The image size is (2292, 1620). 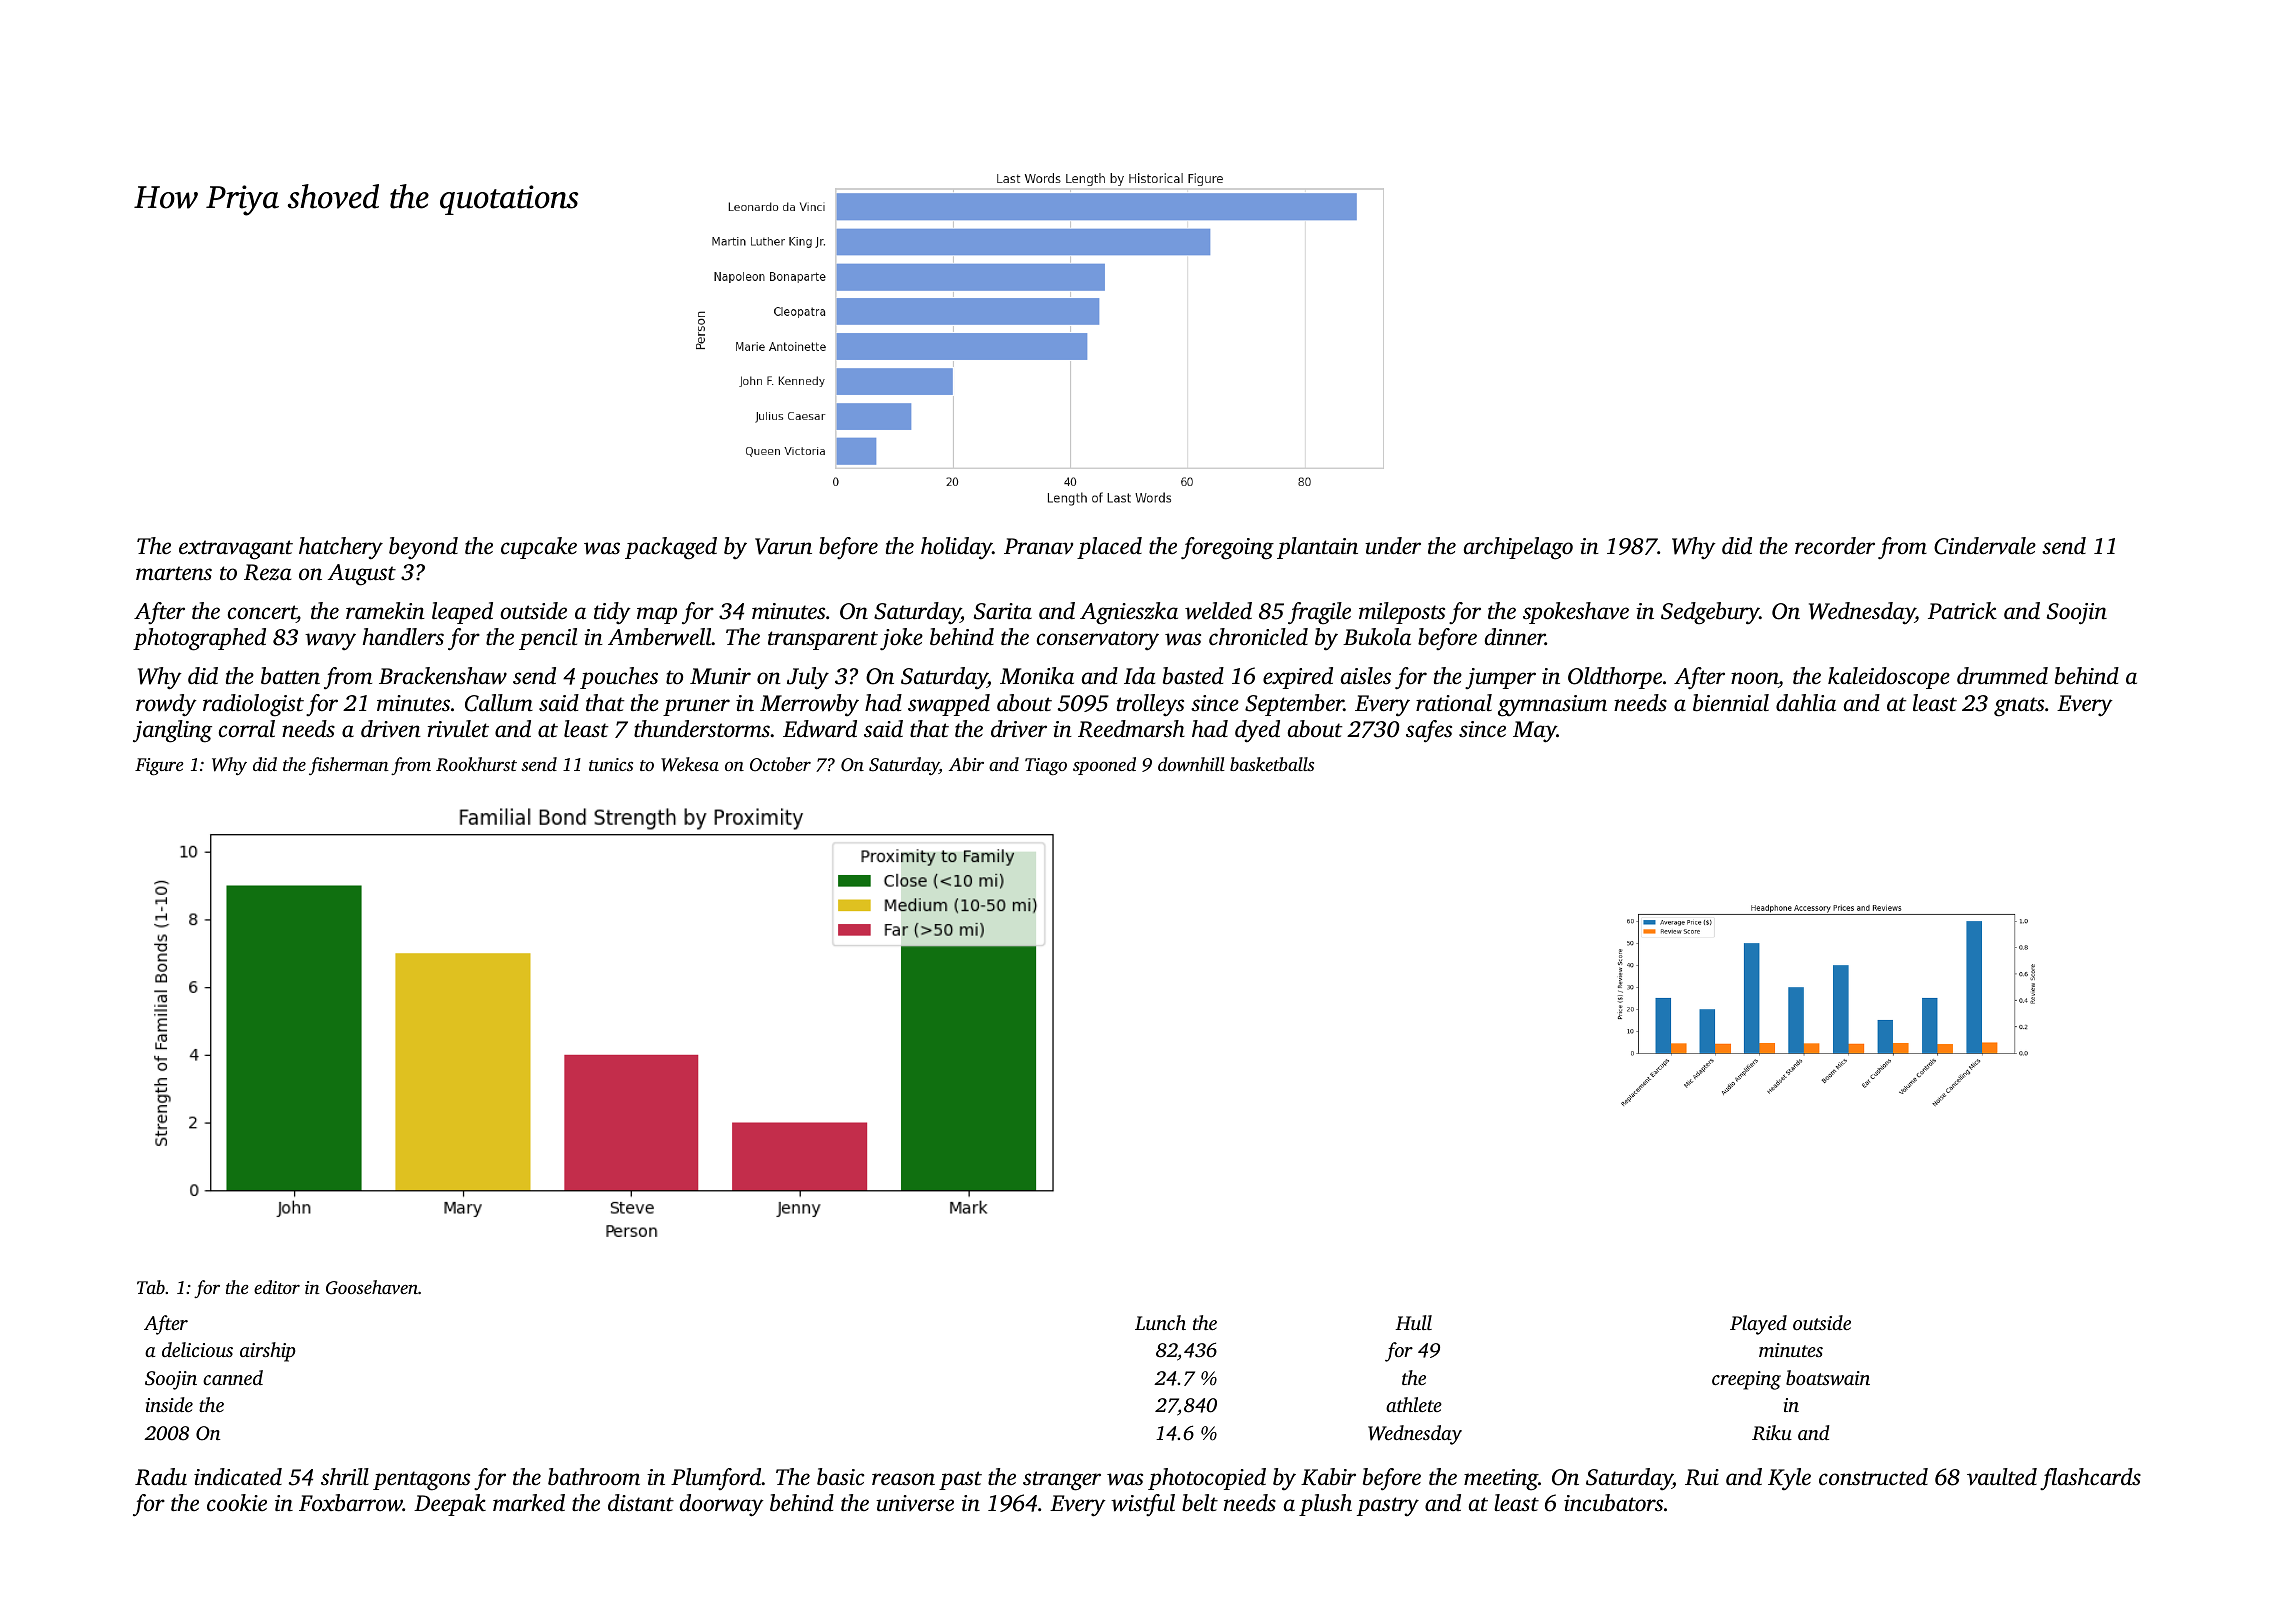 I want to click on Hull, so click(x=1413, y=1322).
